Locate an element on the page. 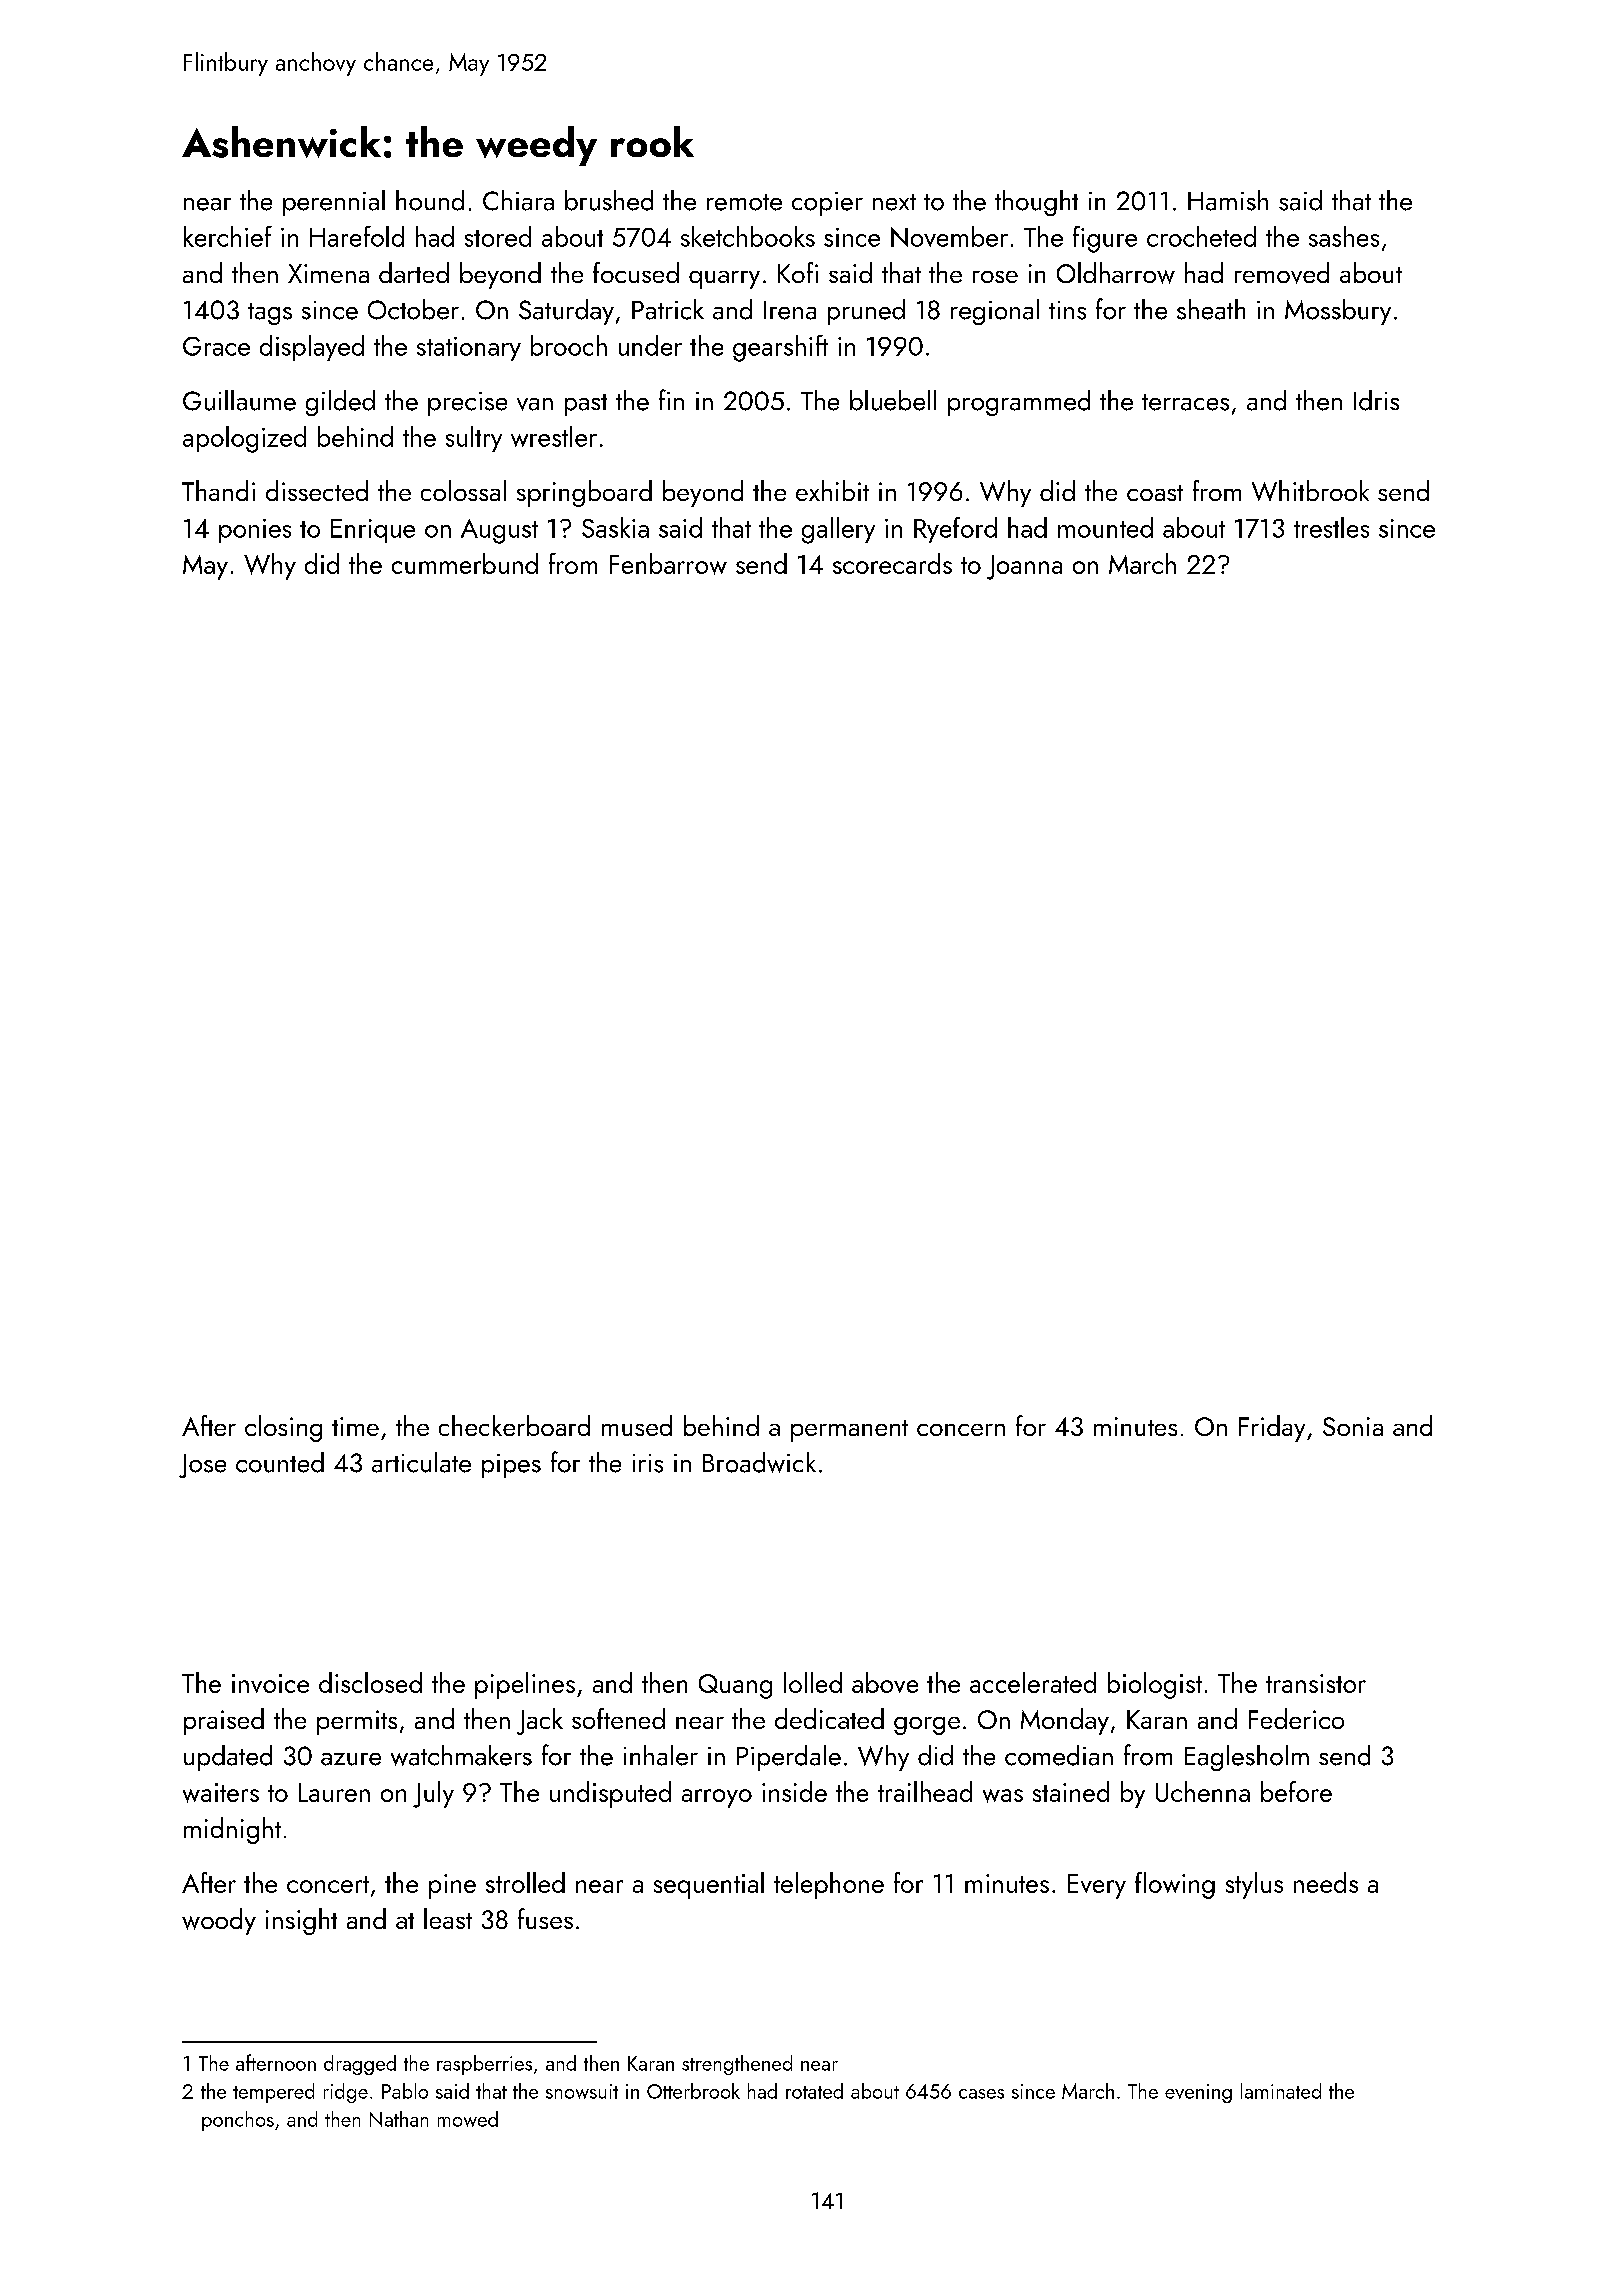 The image size is (1620, 2292). ponchos is located at coordinates (238, 2121).
